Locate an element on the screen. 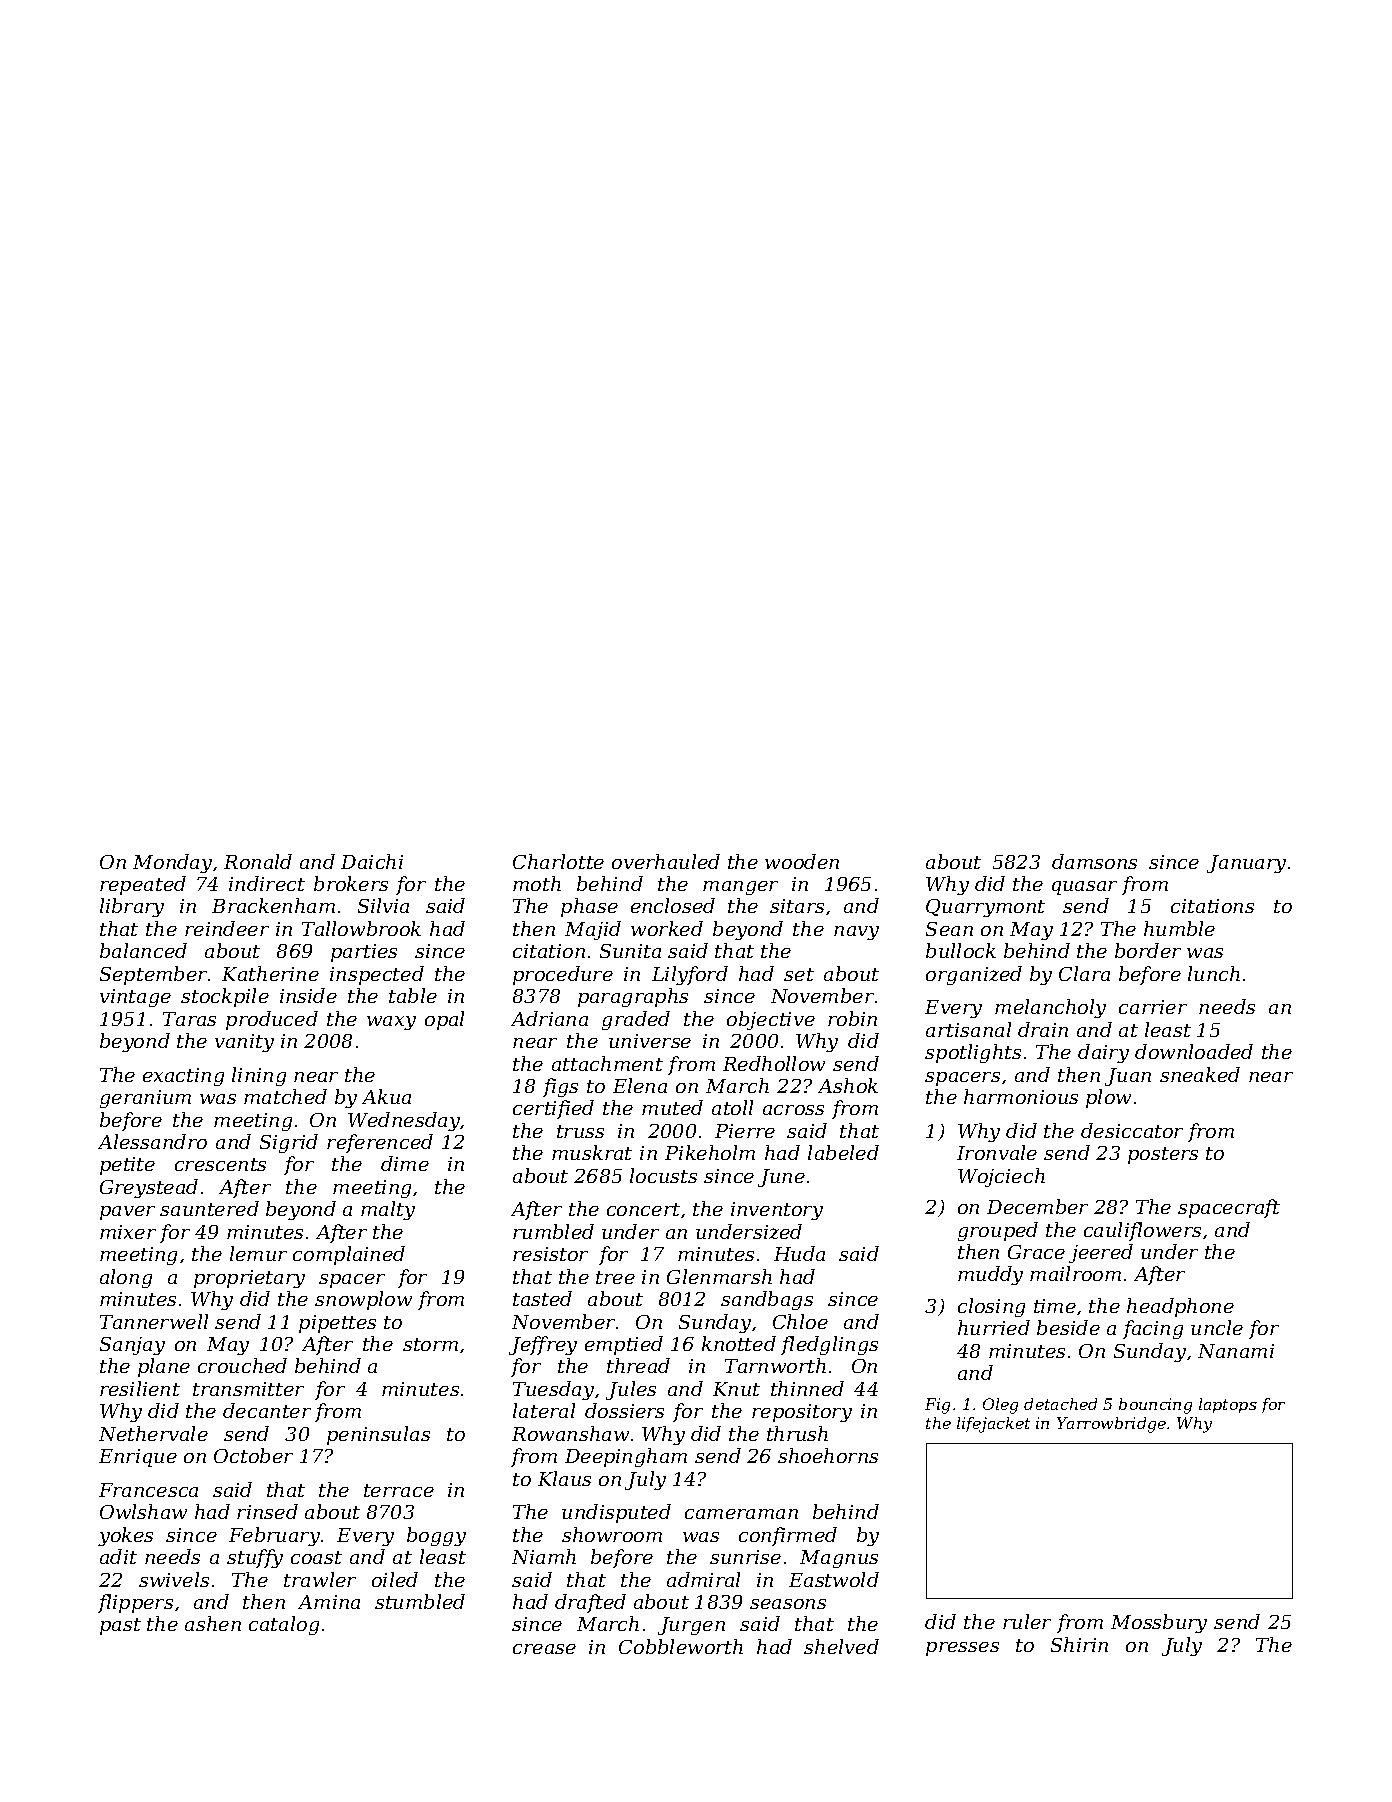  catalog is located at coordinates (284, 1625).
